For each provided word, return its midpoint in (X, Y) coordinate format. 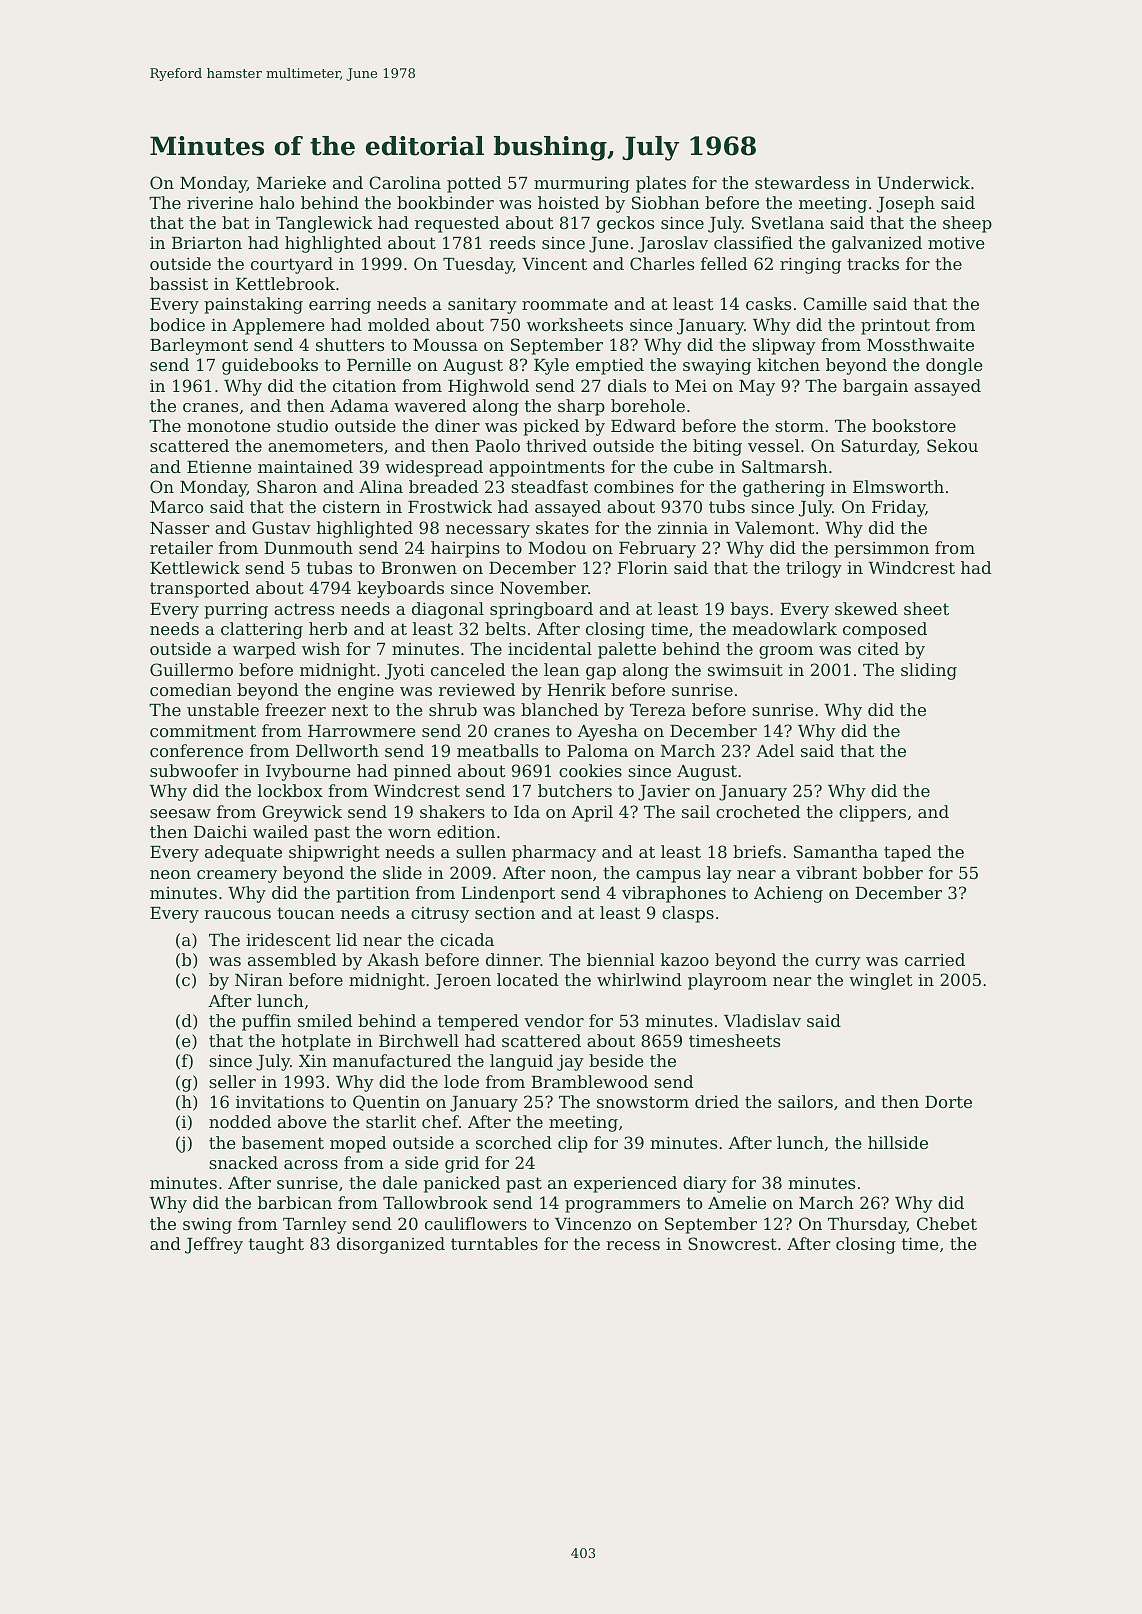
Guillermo (191, 669)
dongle (954, 366)
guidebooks (270, 366)
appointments (547, 469)
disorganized (391, 1245)
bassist (179, 283)
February (657, 549)
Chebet (947, 1223)
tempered (478, 1022)
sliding (929, 671)
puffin (266, 1022)
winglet (881, 981)
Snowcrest (732, 1243)
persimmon (881, 550)
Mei (691, 385)
